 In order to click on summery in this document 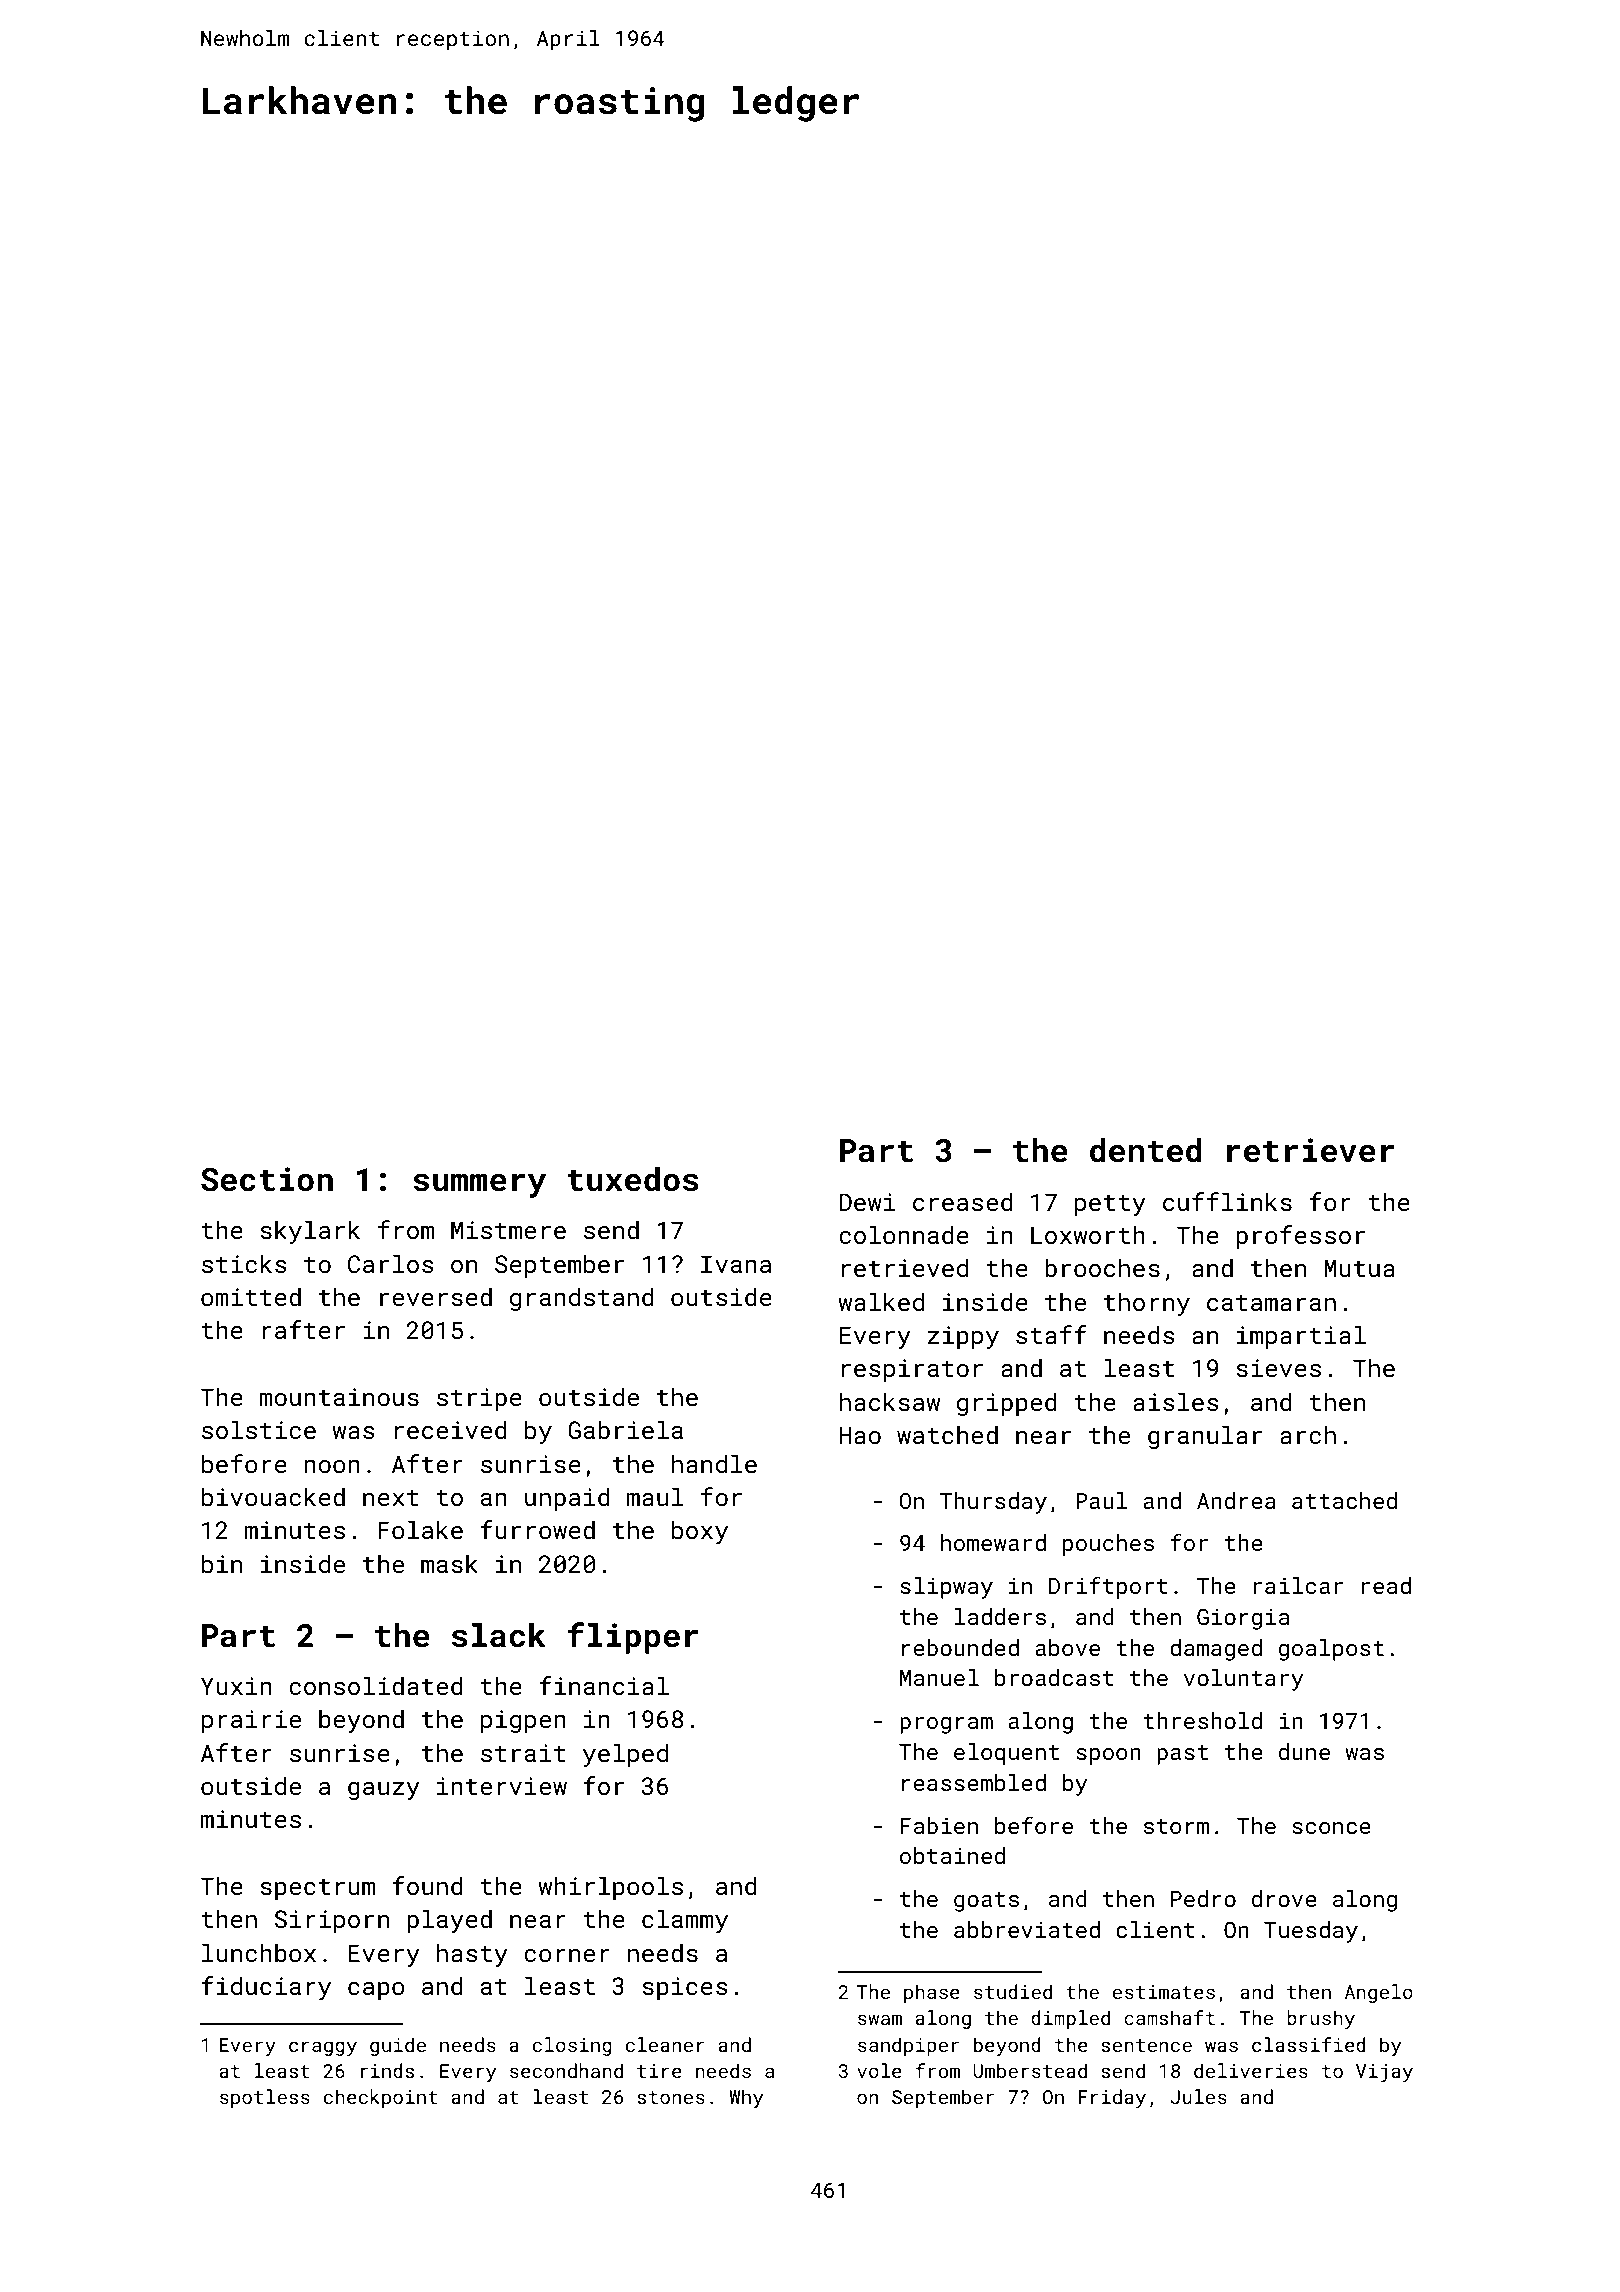, I will do `click(479, 1185)`.
